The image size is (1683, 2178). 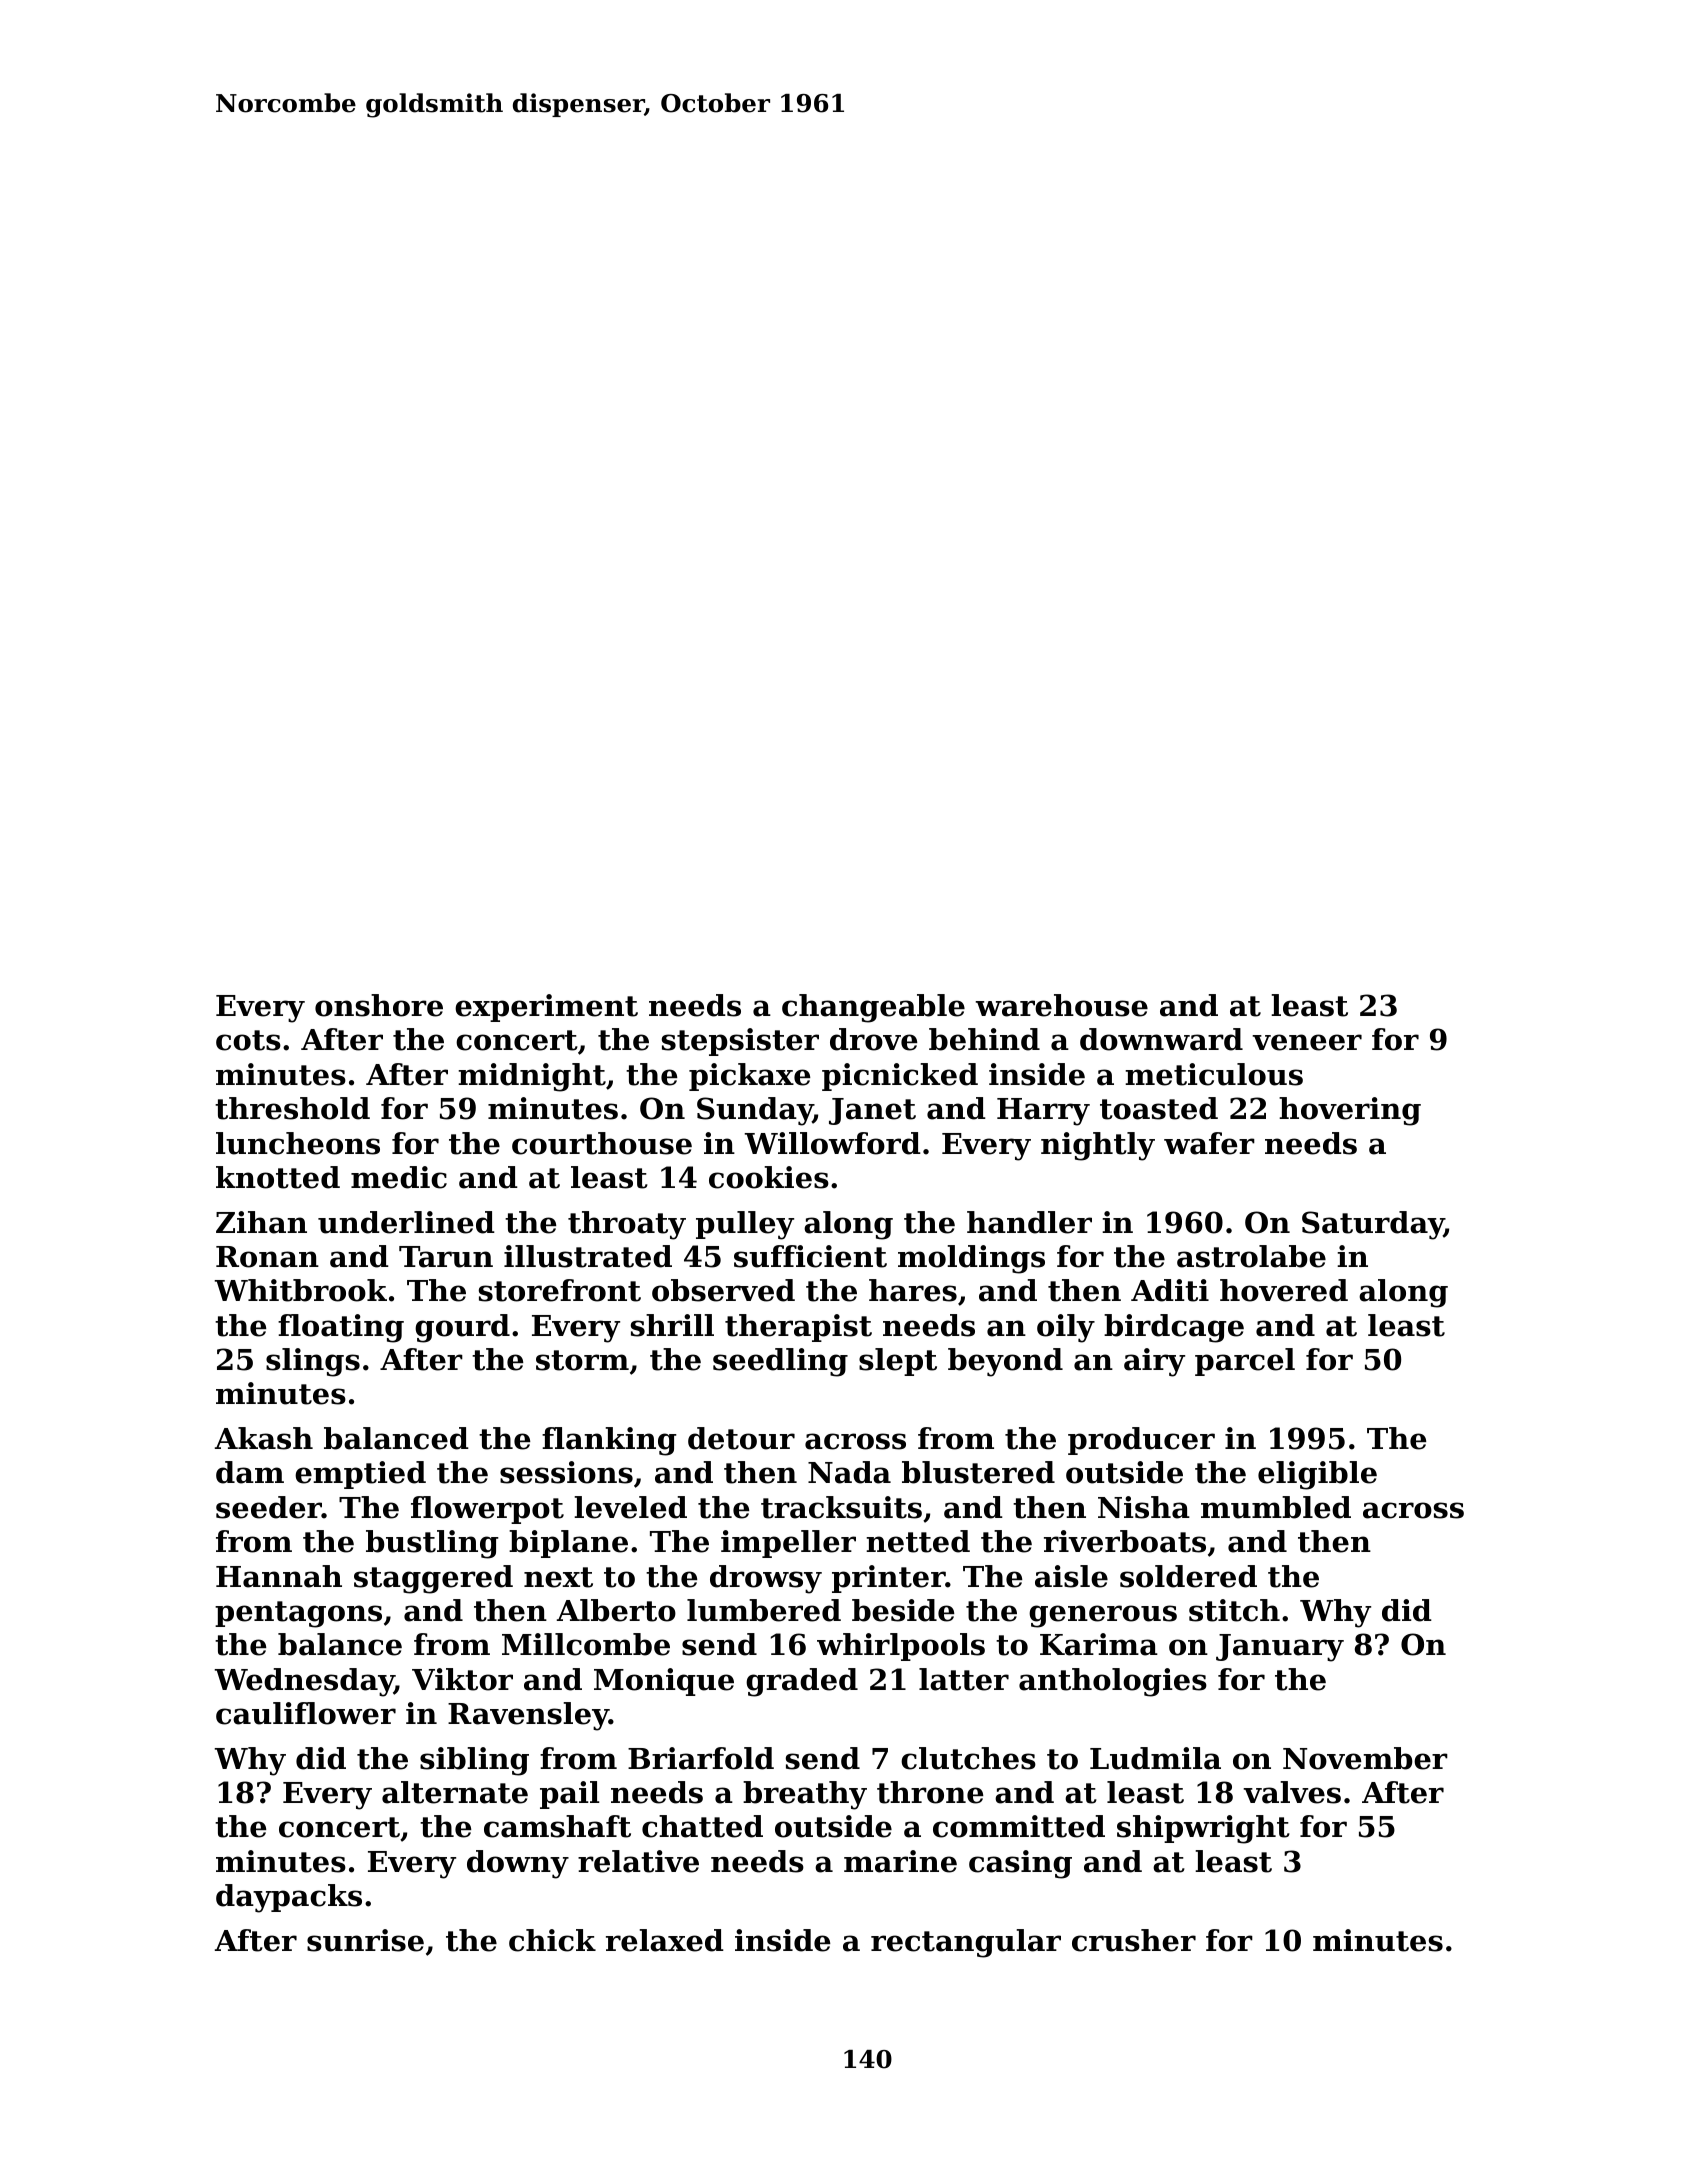 What do you see at coordinates (365, 1940) in the screenshot?
I see `sunrise` at bounding box center [365, 1940].
